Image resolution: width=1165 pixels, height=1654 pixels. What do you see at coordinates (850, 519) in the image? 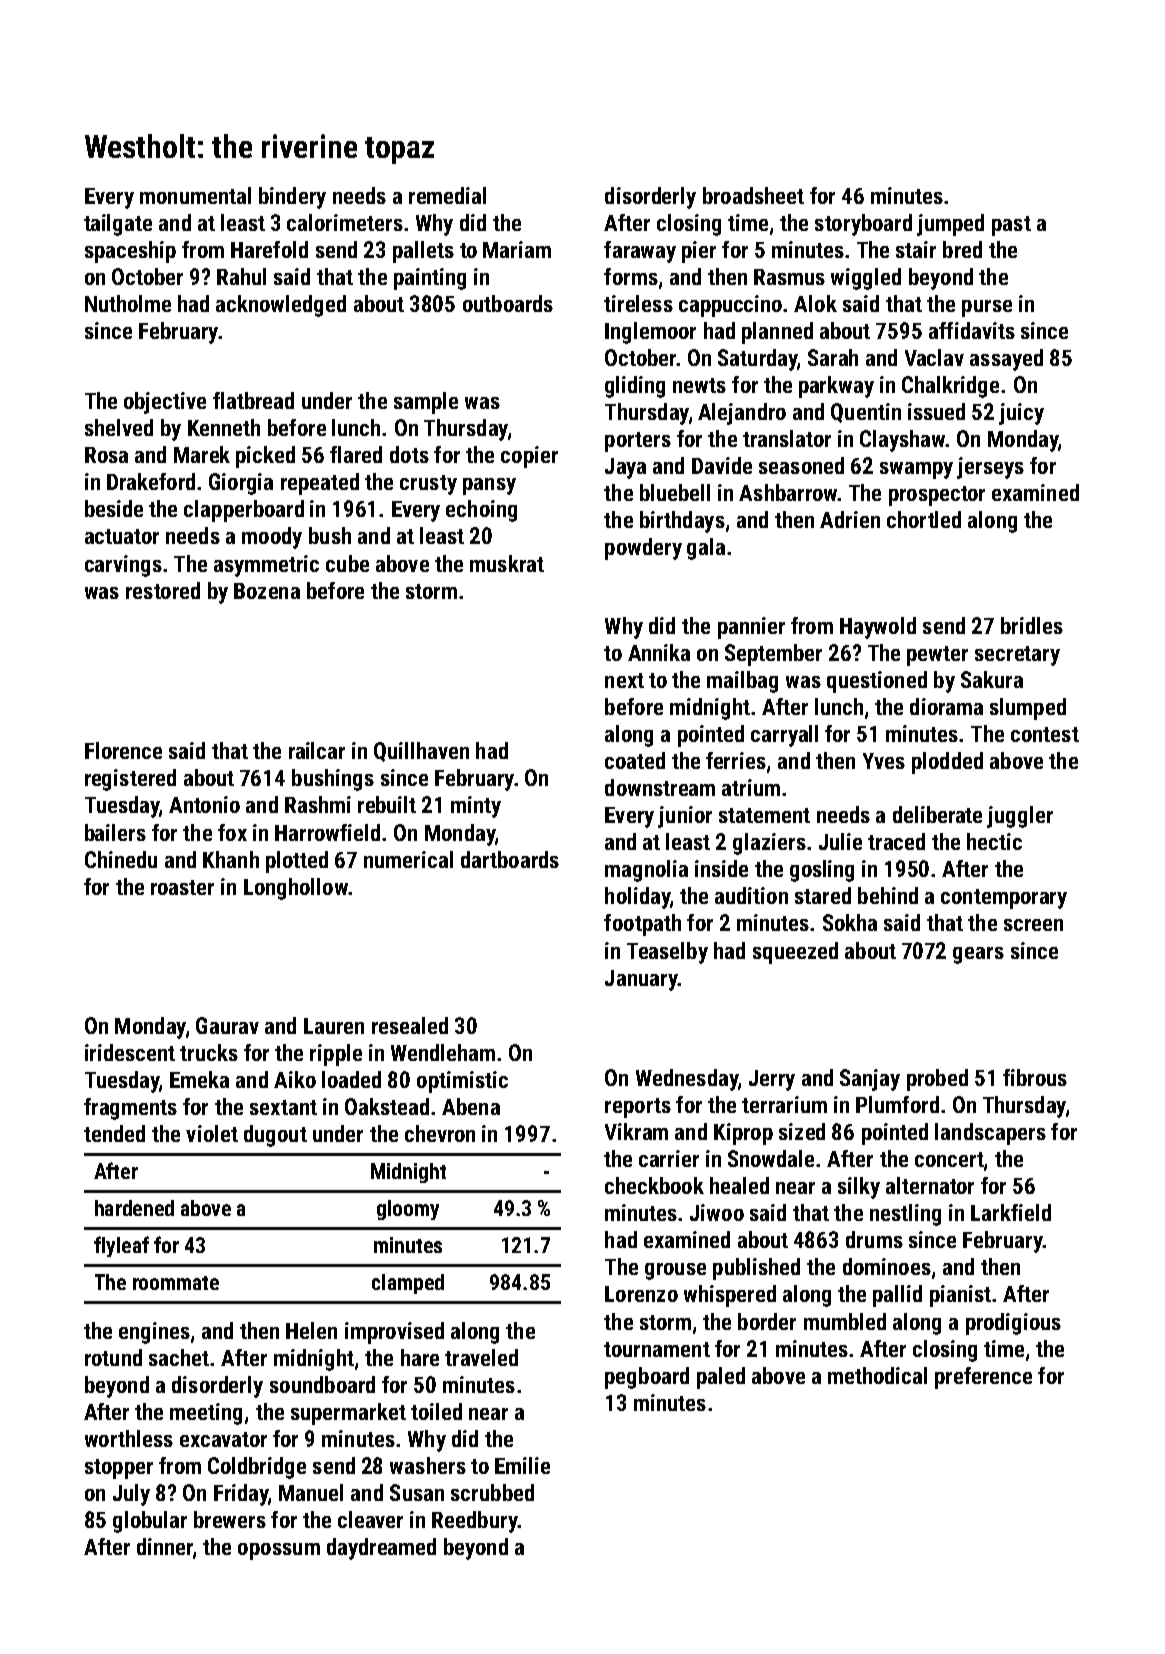
I see `Adrien` at bounding box center [850, 519].
